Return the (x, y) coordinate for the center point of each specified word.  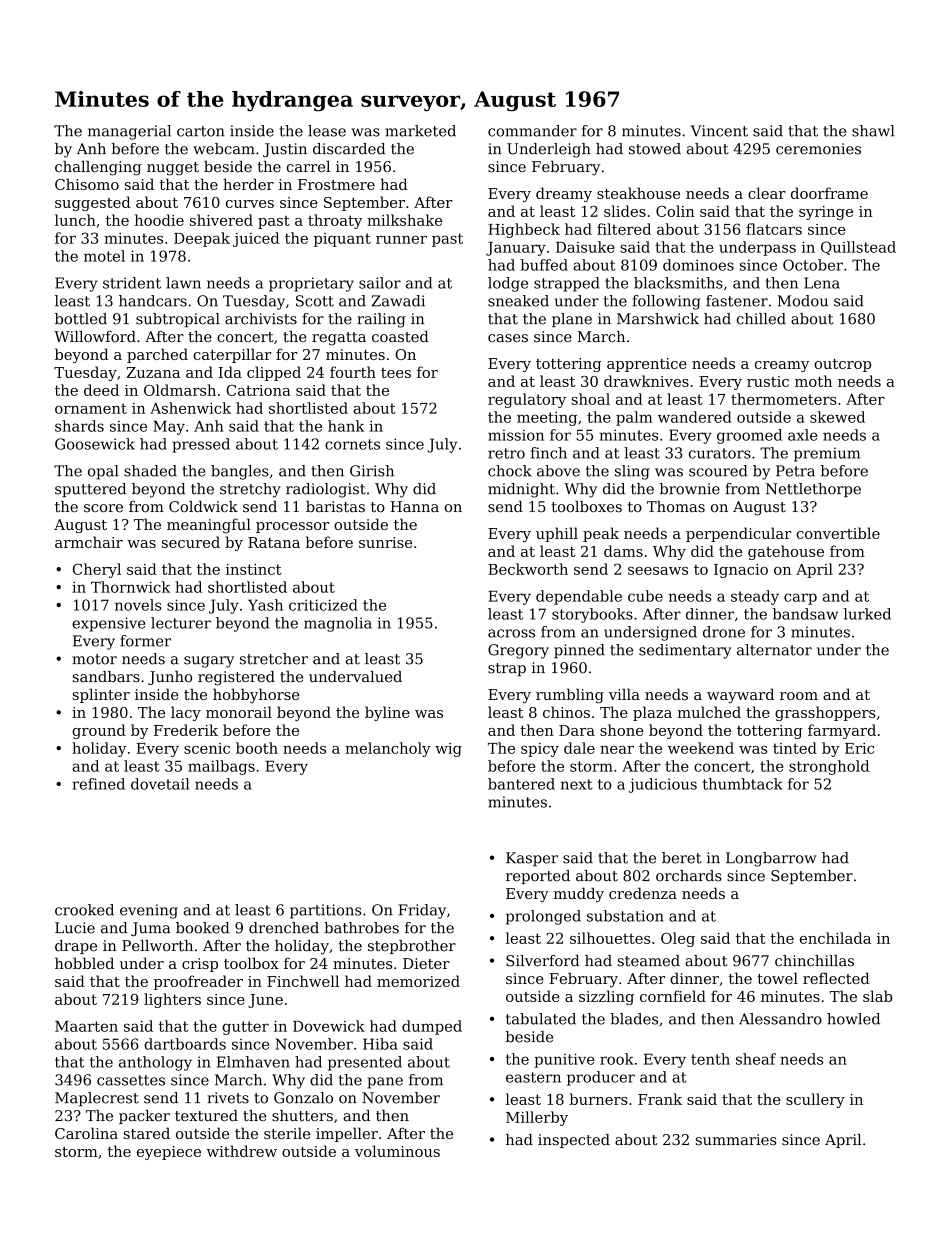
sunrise (385, 542)
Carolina (86, 1133)
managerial (129, 132)
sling (632, 472)
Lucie (75, 928)
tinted (795, 748)
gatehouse (786, 552)
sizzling (606, 997)
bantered (521, 784)
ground (99, 731)
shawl (873, 131)
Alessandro (780, 1019)
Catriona (258, 390)
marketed (420, 131)
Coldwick (203, 507)
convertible (838, 533)
